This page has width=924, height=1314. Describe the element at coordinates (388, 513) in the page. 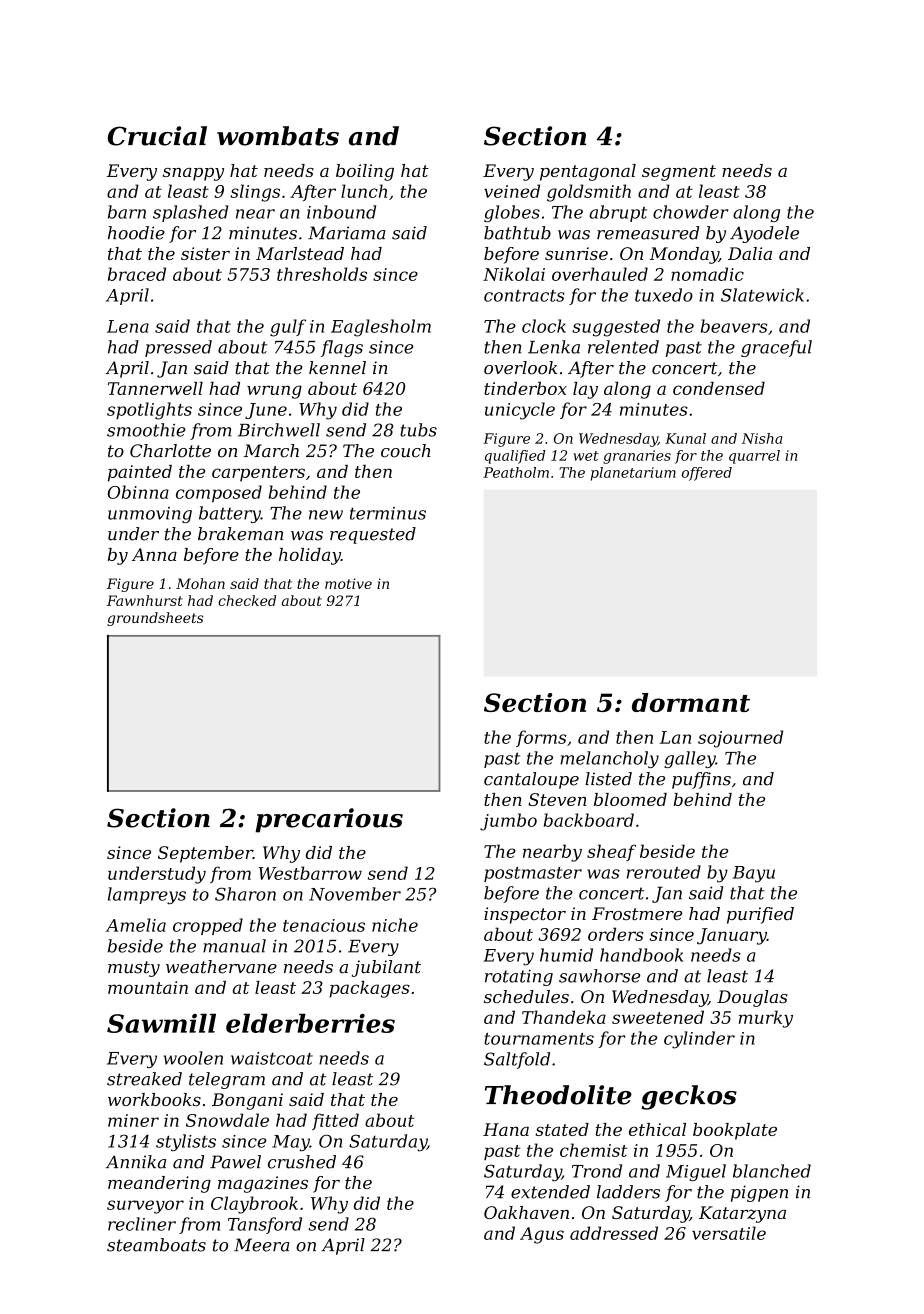

I see `terminus` at that location.
